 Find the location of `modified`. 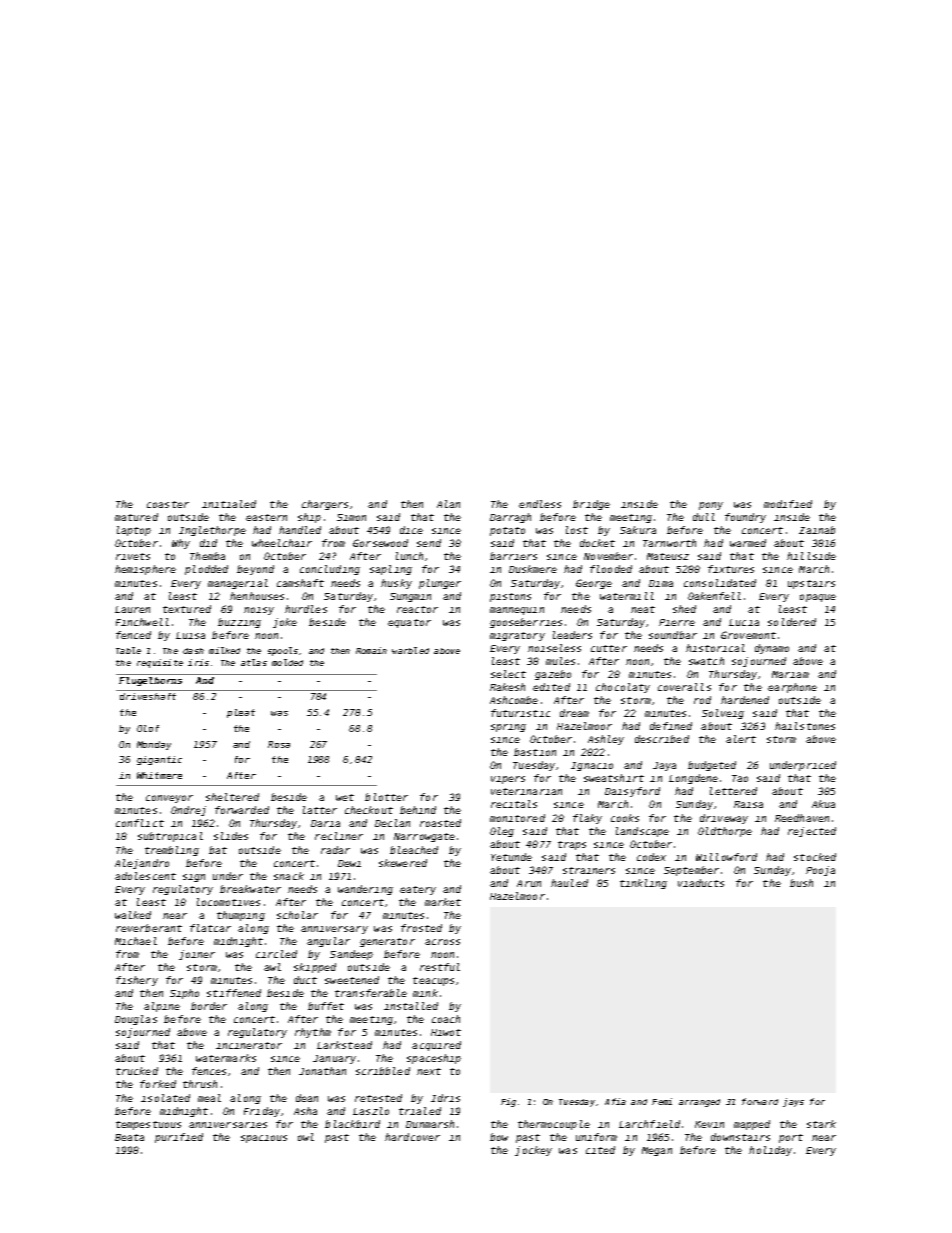

modified is located at coordinates (788, 504).
